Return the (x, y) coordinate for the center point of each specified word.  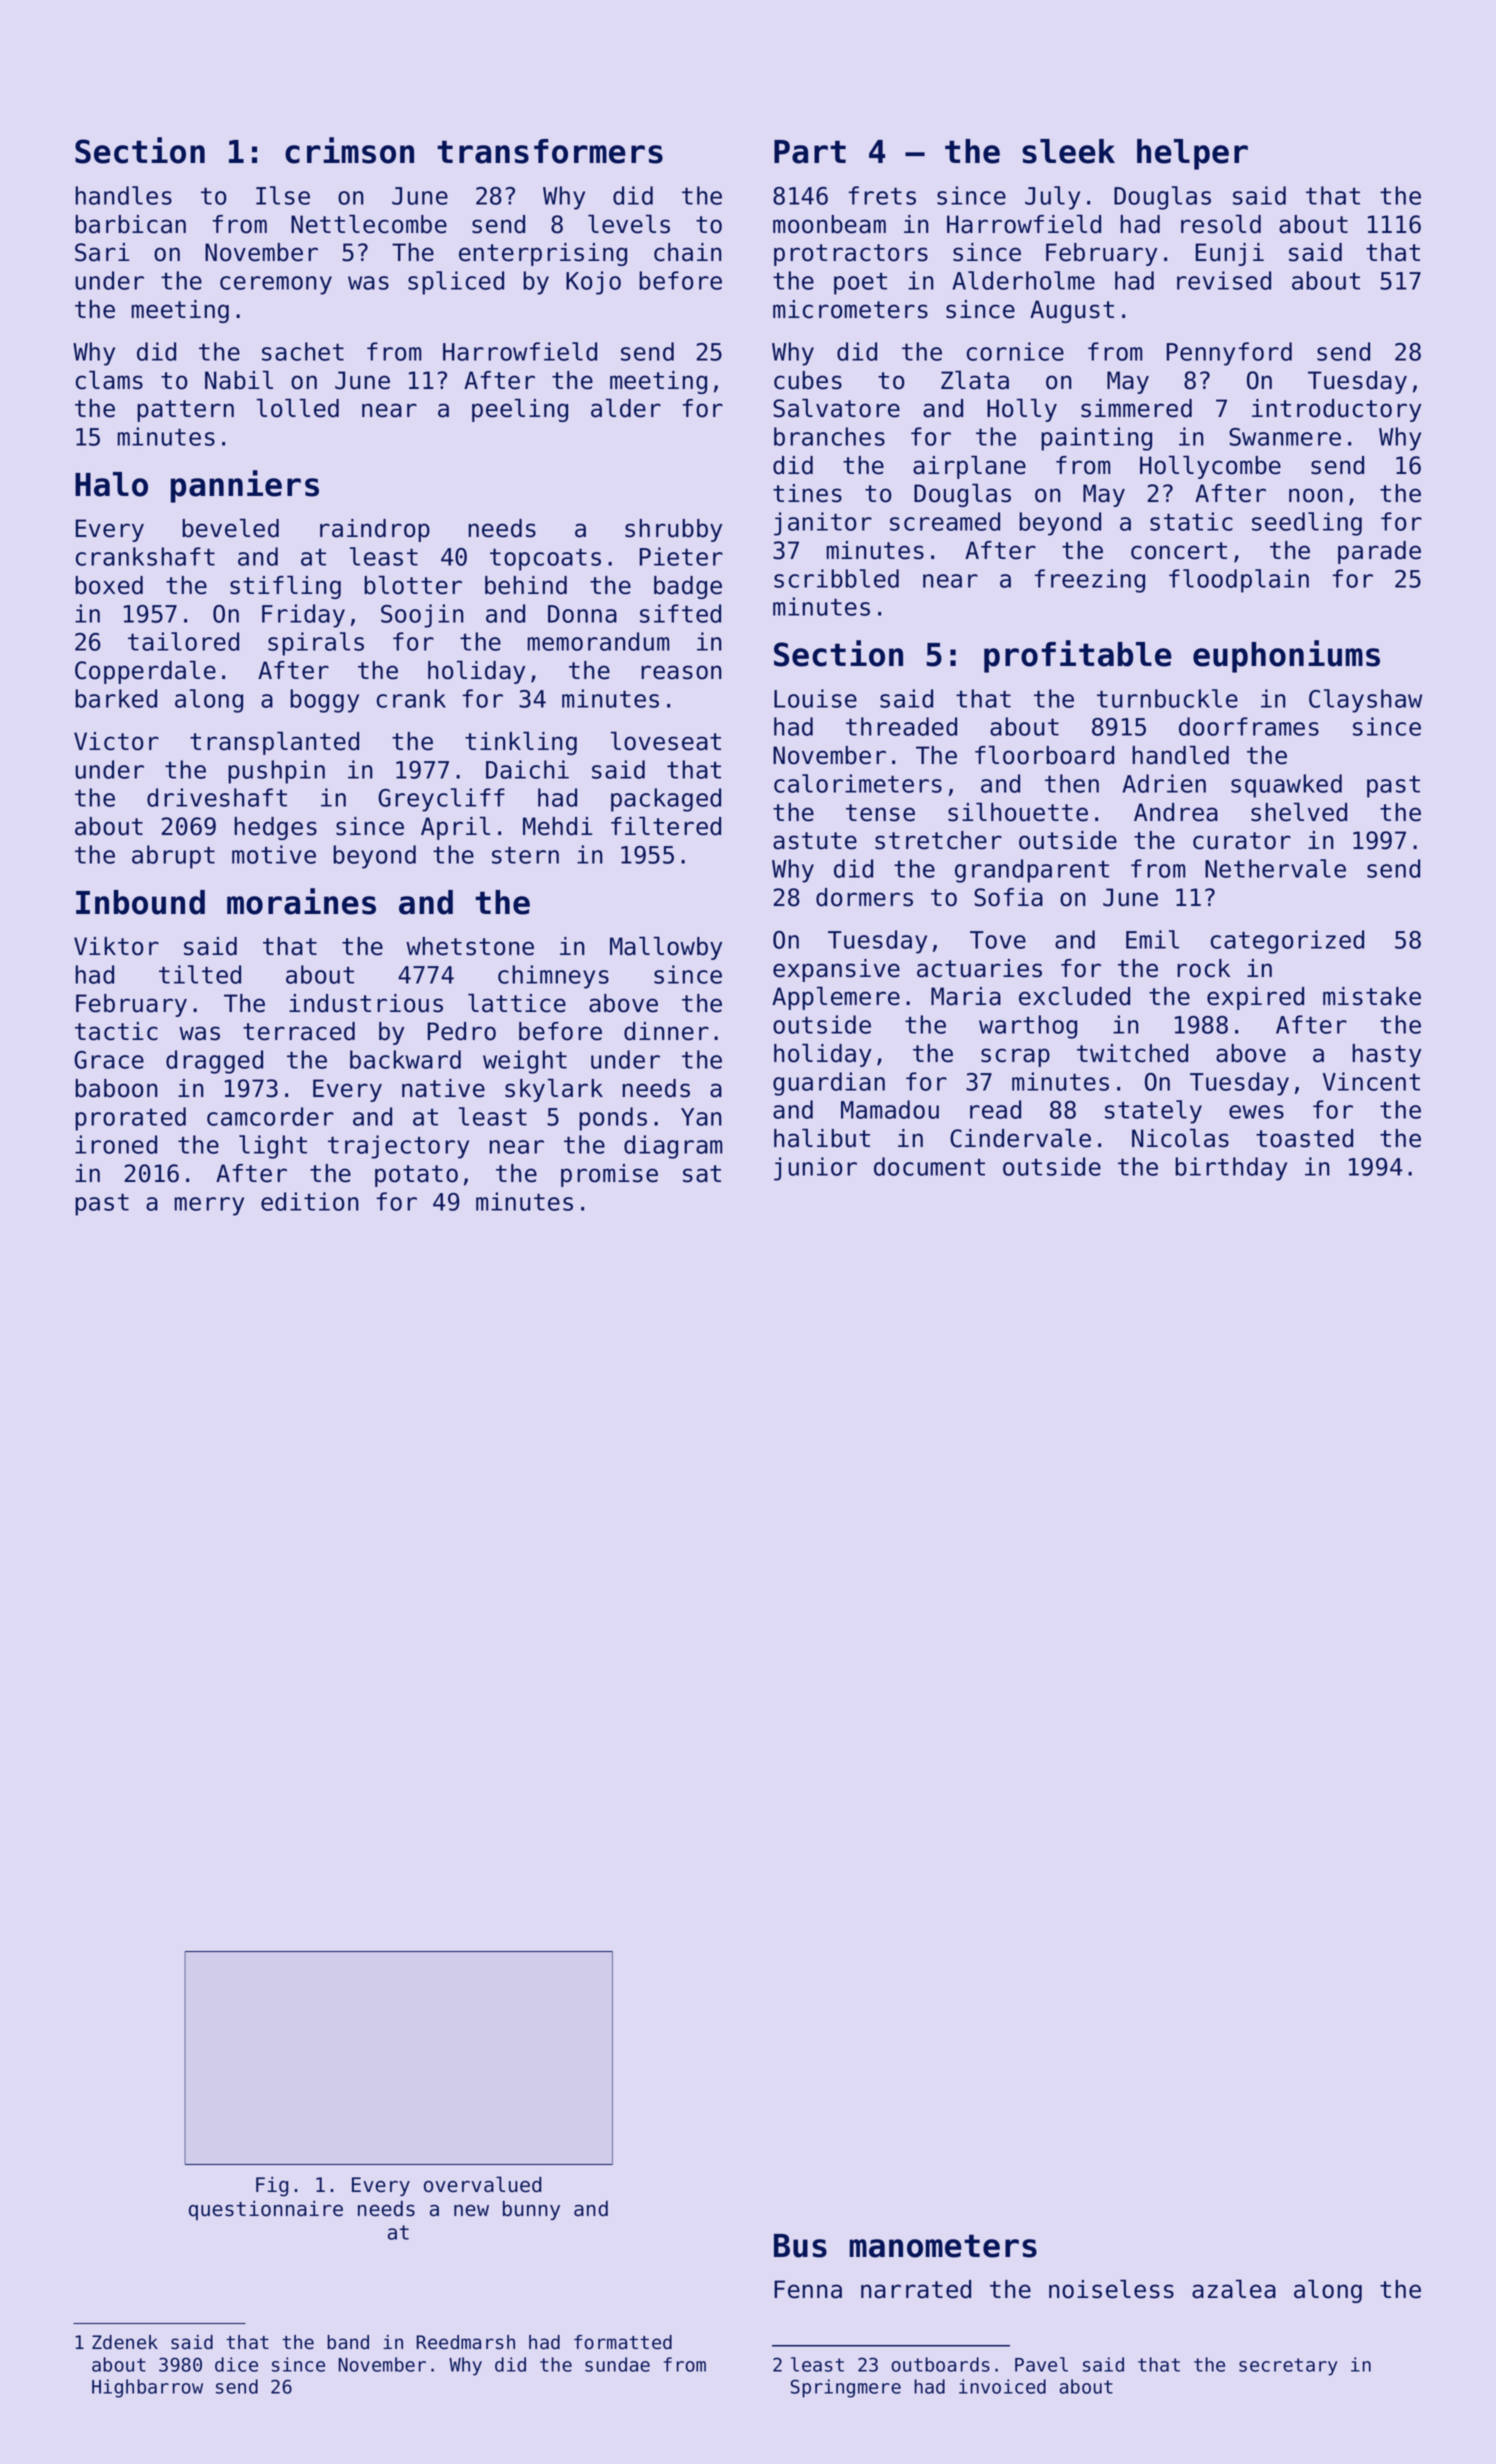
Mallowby (666, 948)
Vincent (1371, 1081)
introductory (1336, 410)
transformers (550, 151)
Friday (303, 616)
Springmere (846, 2388)
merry (209, 1206)
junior (815, 1169)
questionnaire (266, 2210)
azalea (1234, 2289)
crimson (349, 150)
